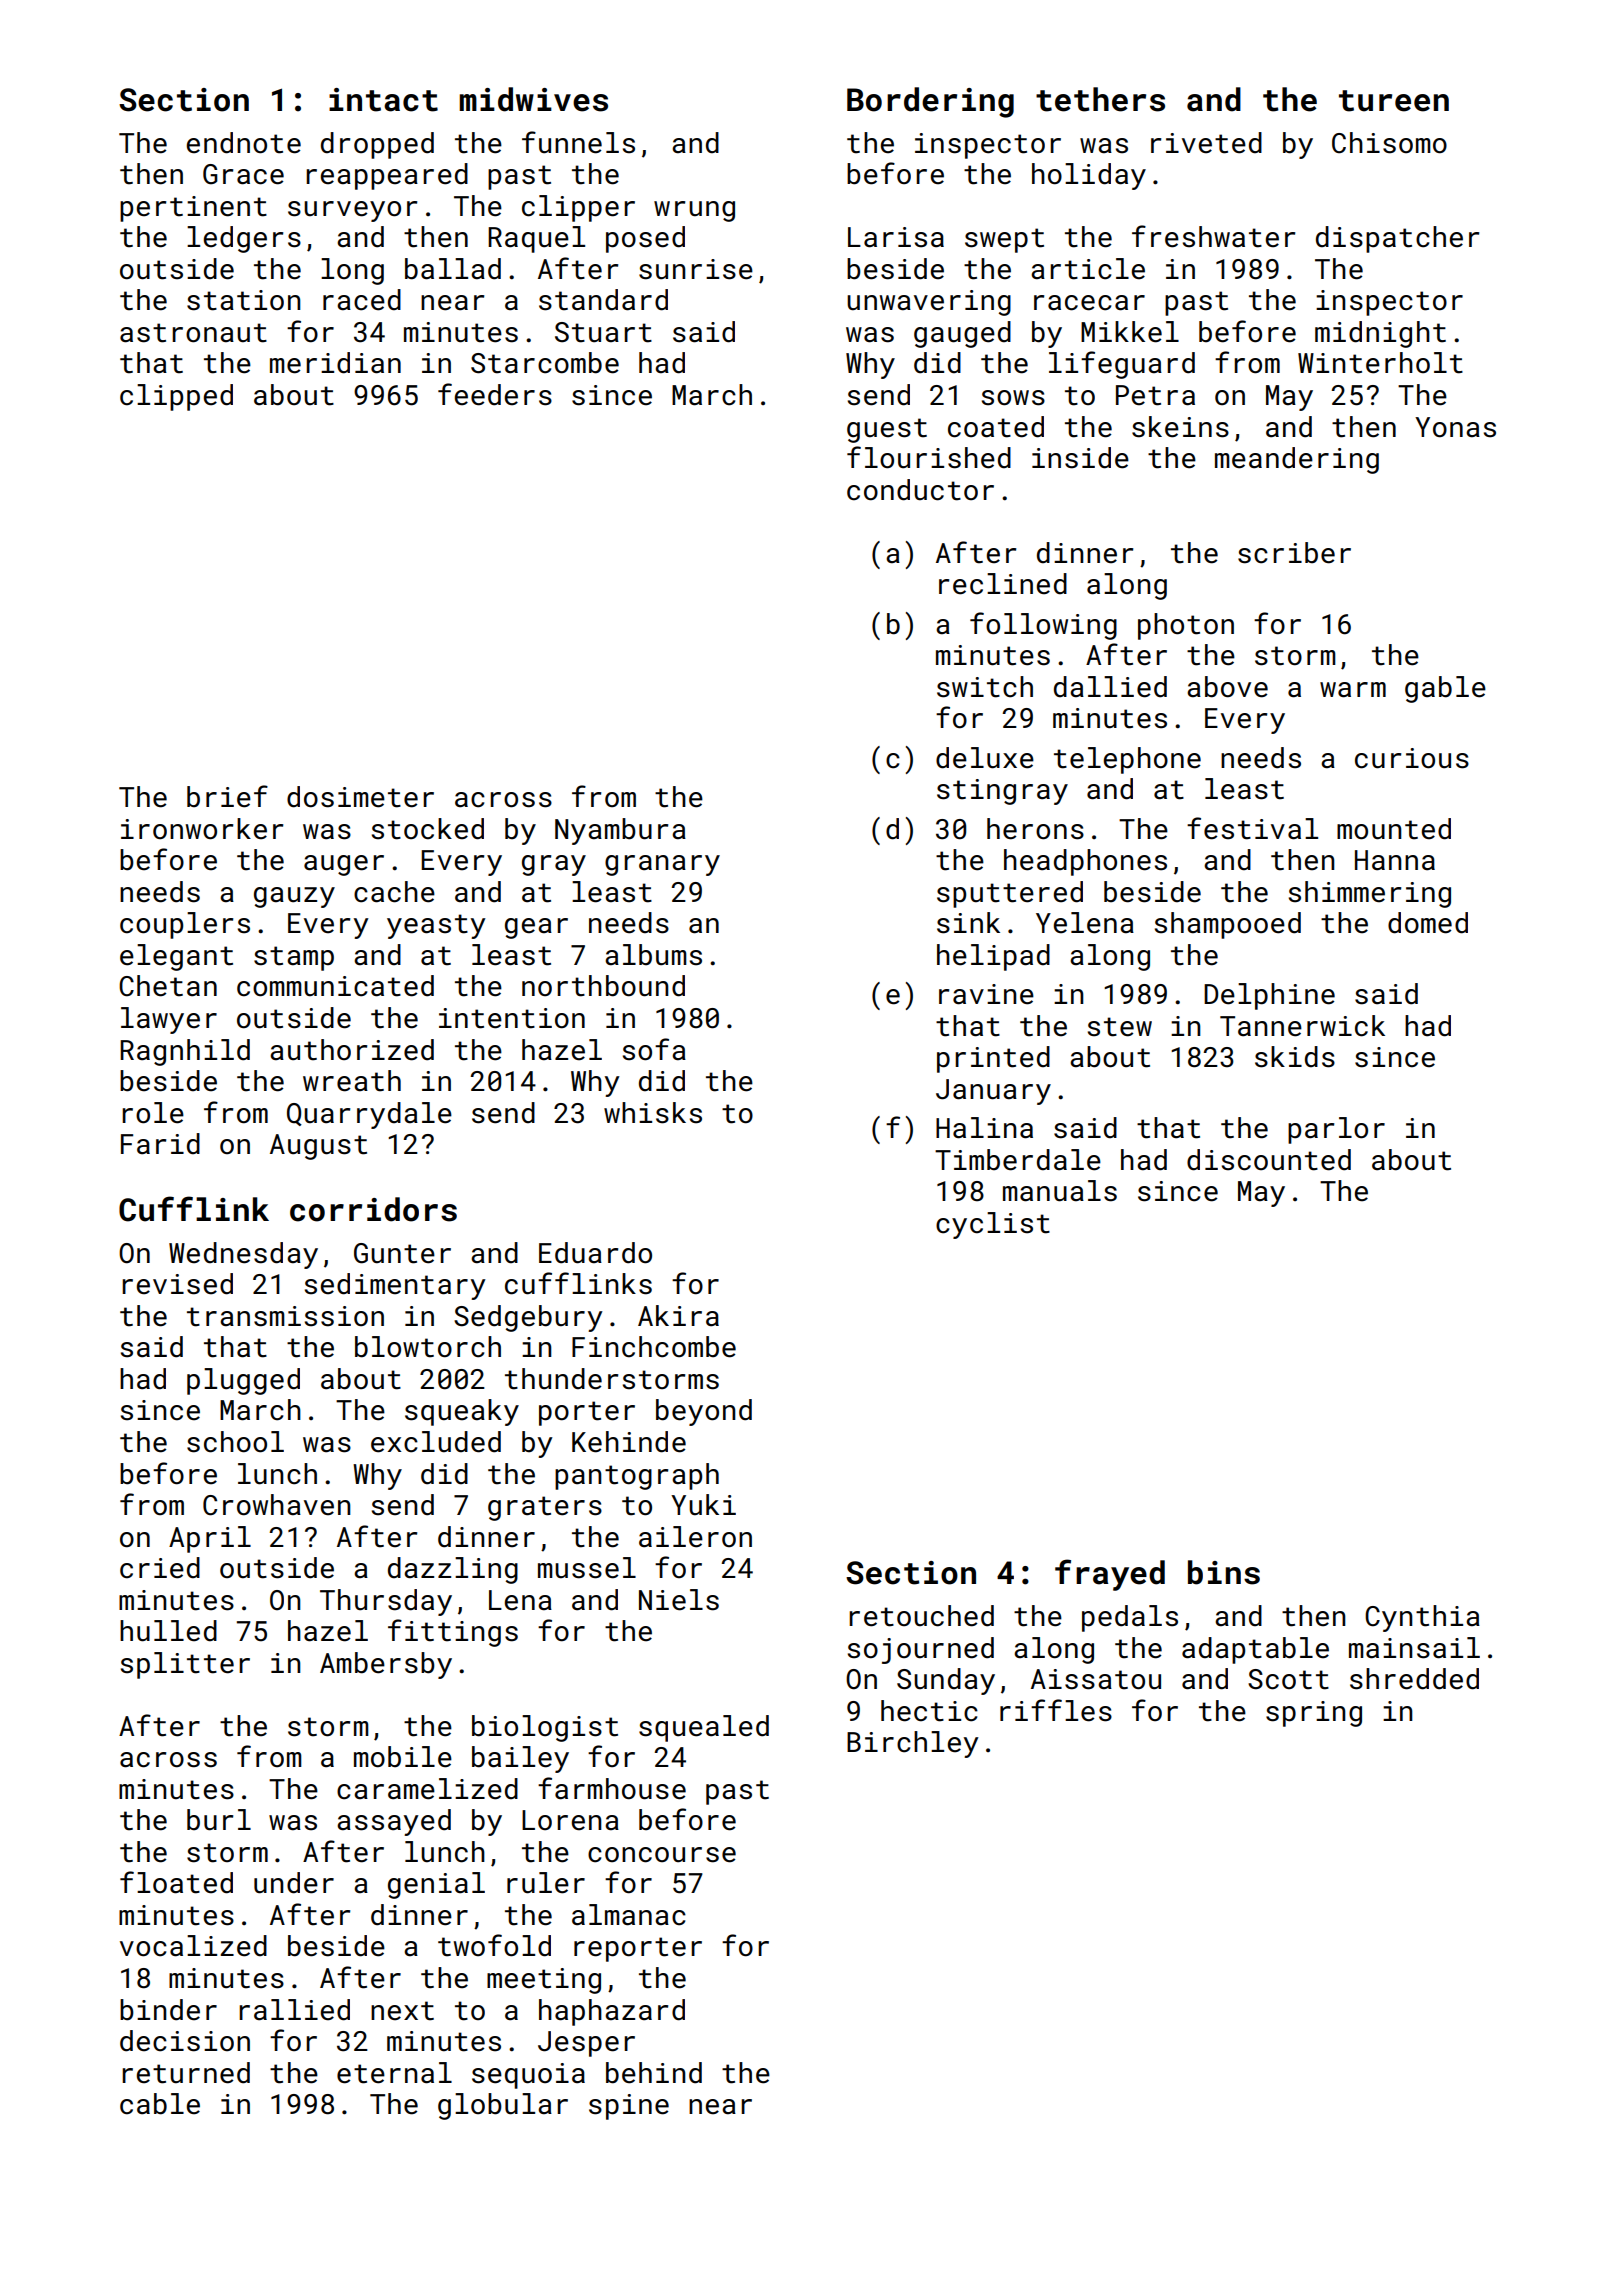 This screenshot has width=1620, height=2292. Describe the element at coordinates (227, 796) in the screenshot. I see `brief` at that location.
